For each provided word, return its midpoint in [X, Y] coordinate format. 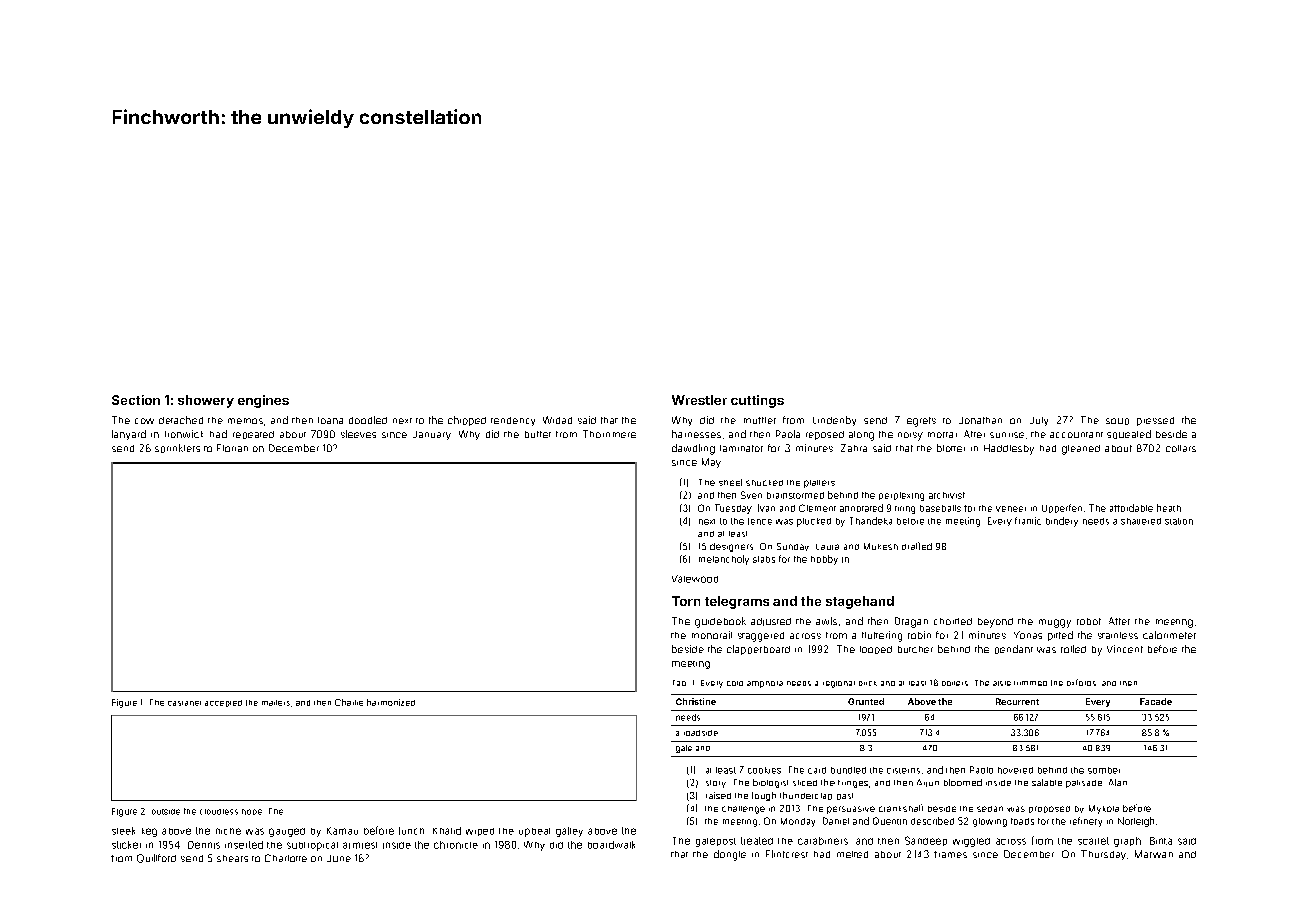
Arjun [928, 783]
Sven [751, 495]
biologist [770, 783]
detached [181, 420]
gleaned [1081, 450]
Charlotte [286, 858]
